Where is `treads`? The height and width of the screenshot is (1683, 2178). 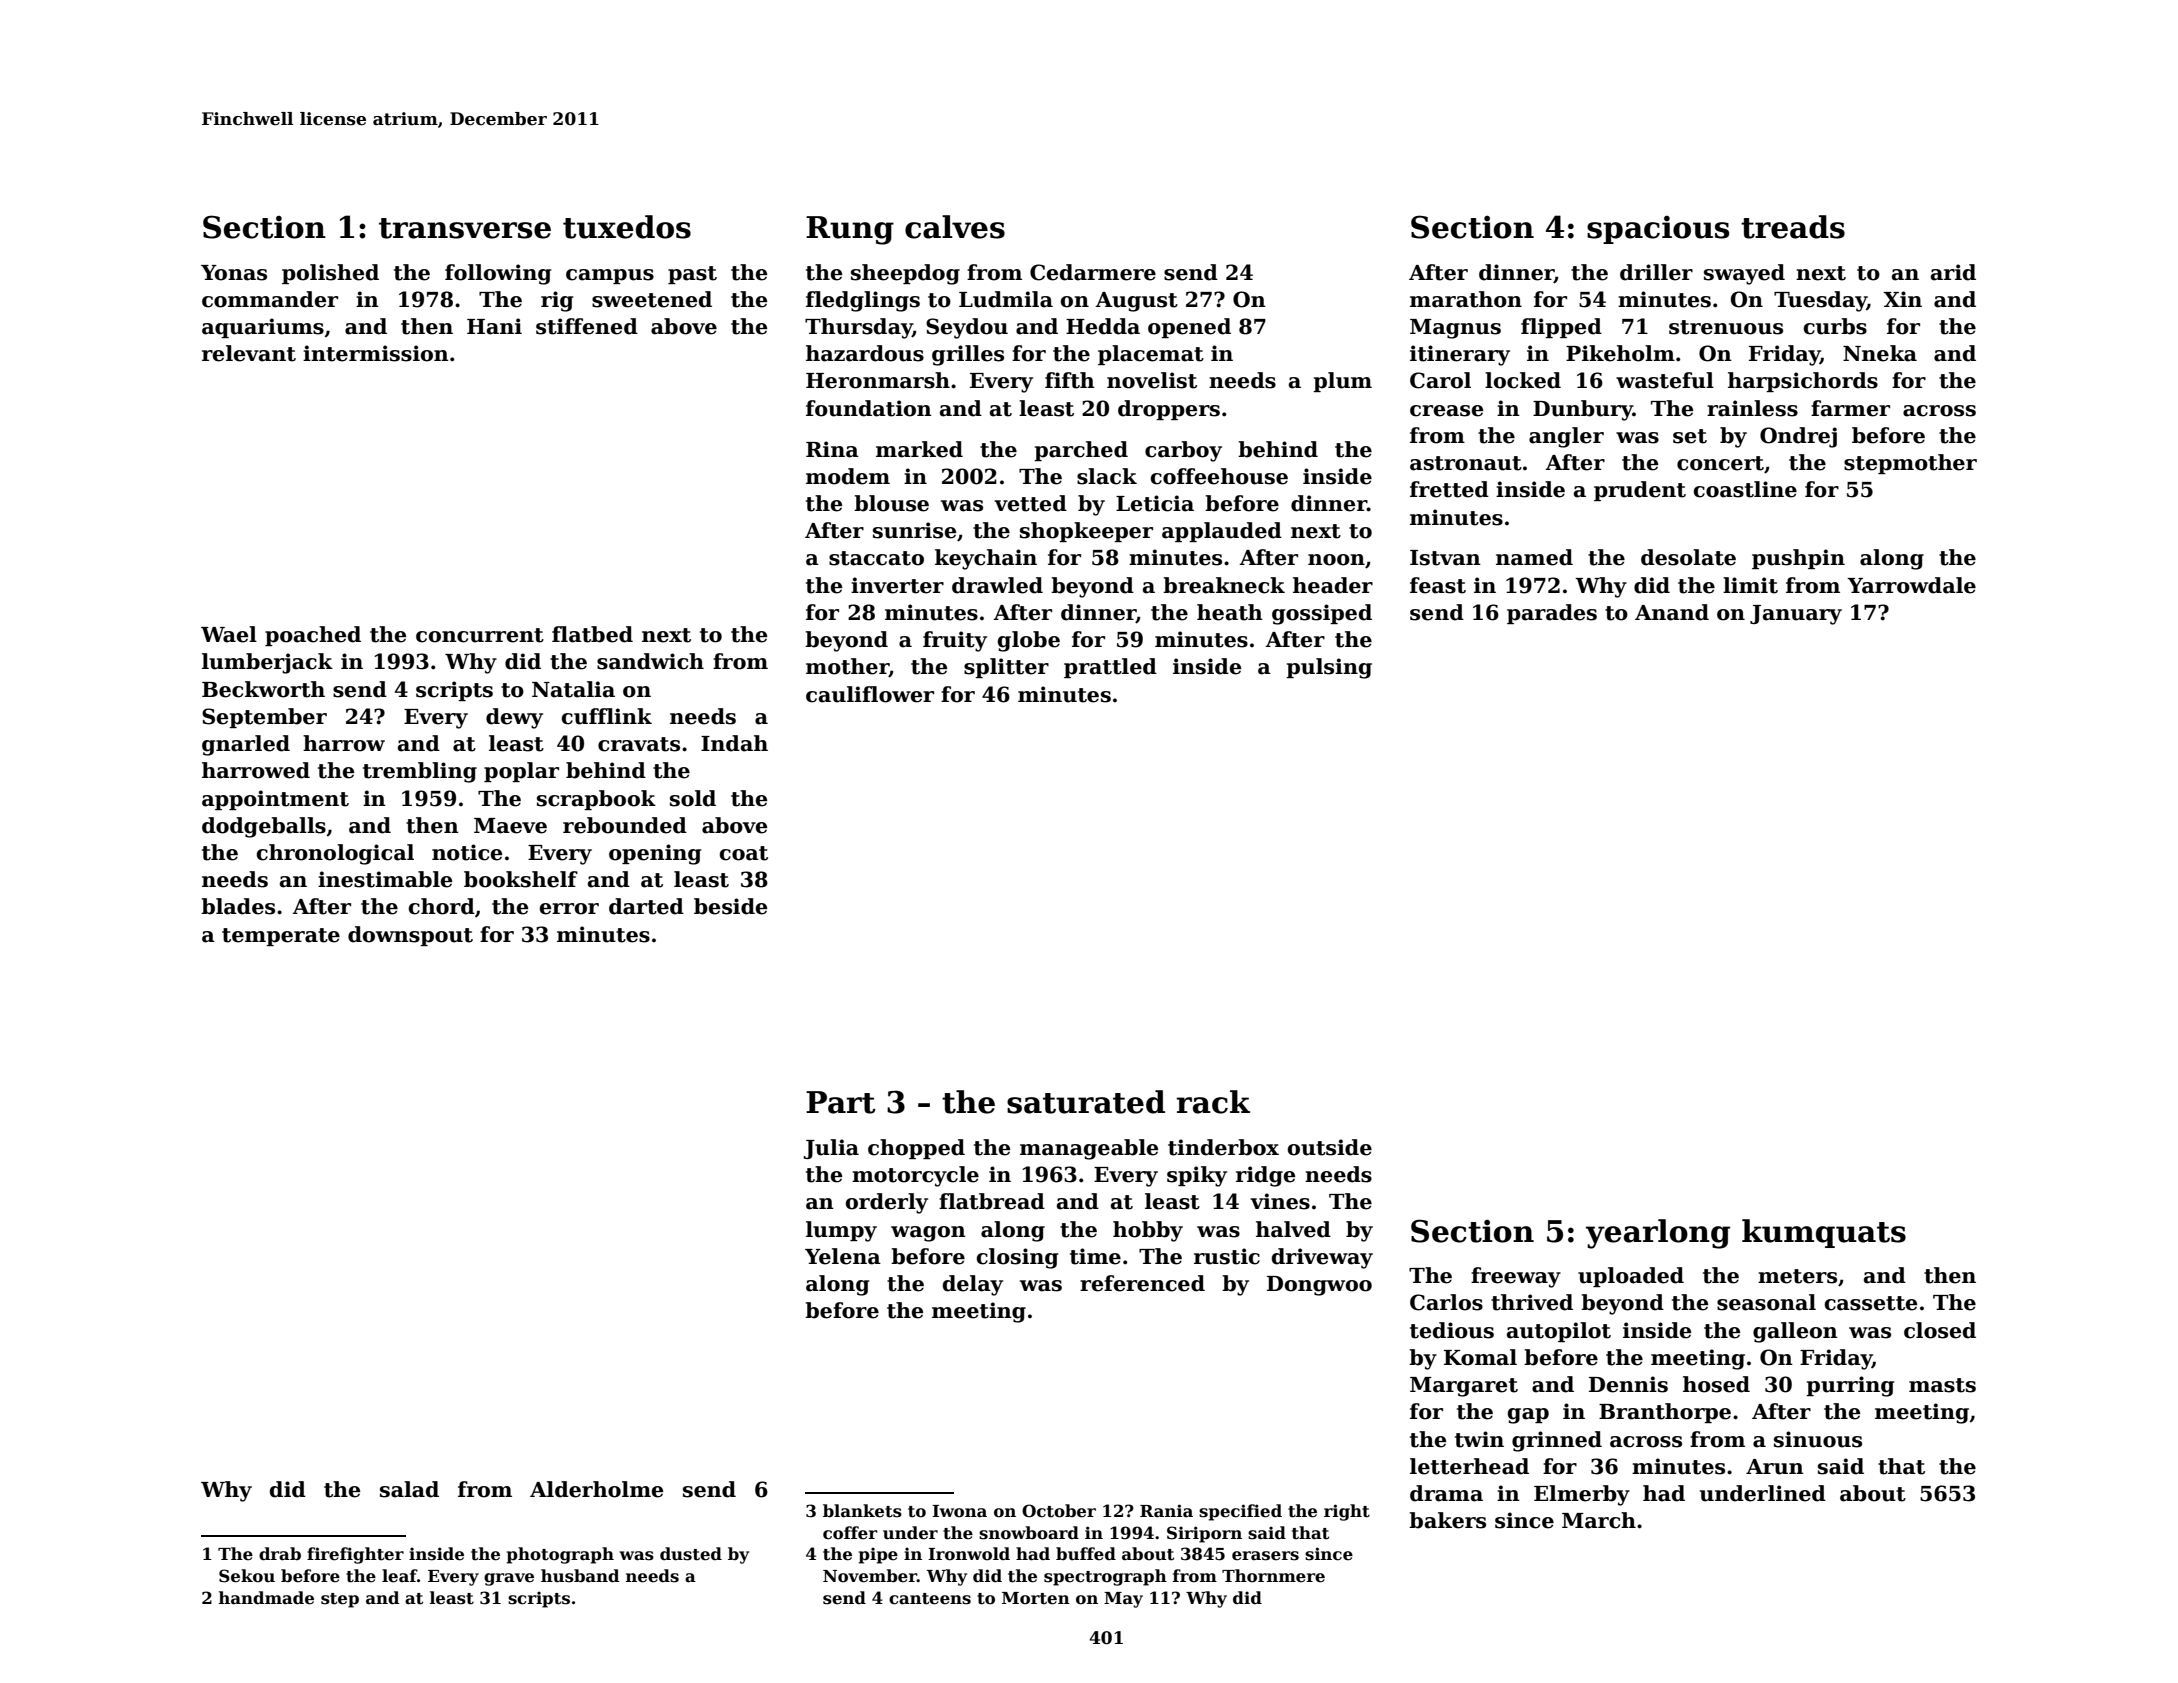
treads is located at coordinates (1793, 227).
